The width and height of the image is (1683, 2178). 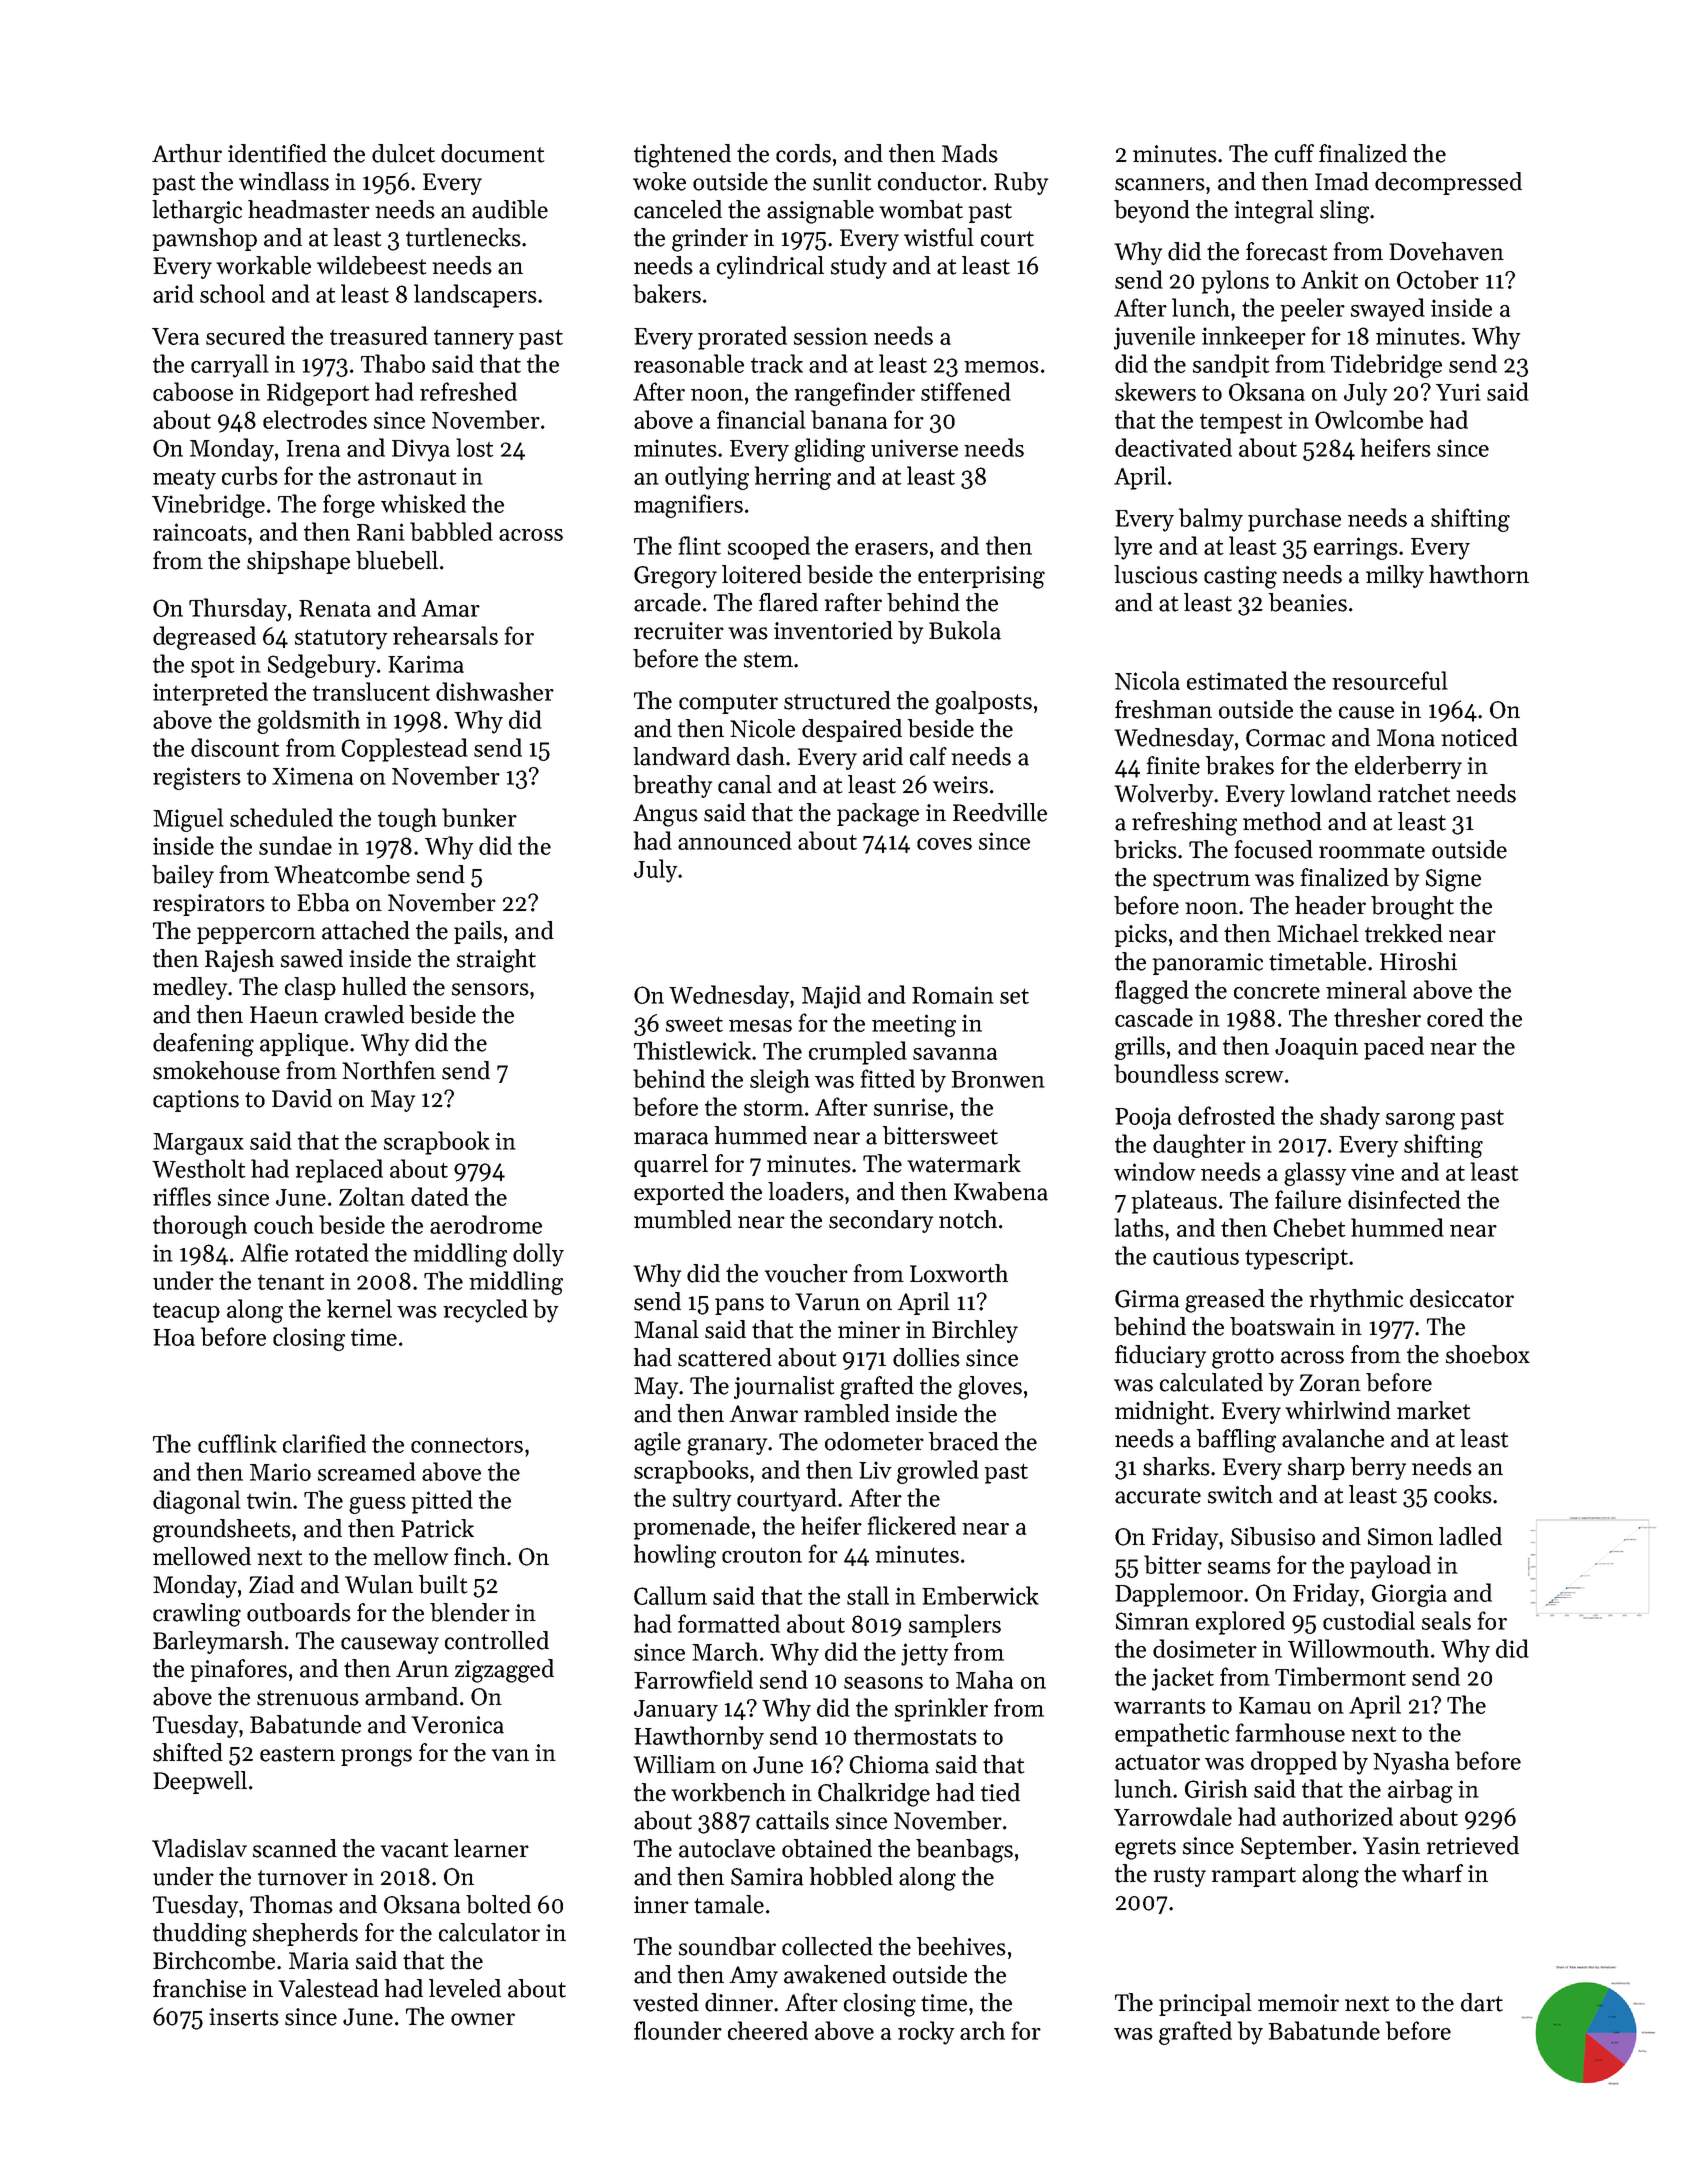 What do you see at coordinates (495, 691) in the image?
I see `dishwasher` at bounding box center [495, 691].
